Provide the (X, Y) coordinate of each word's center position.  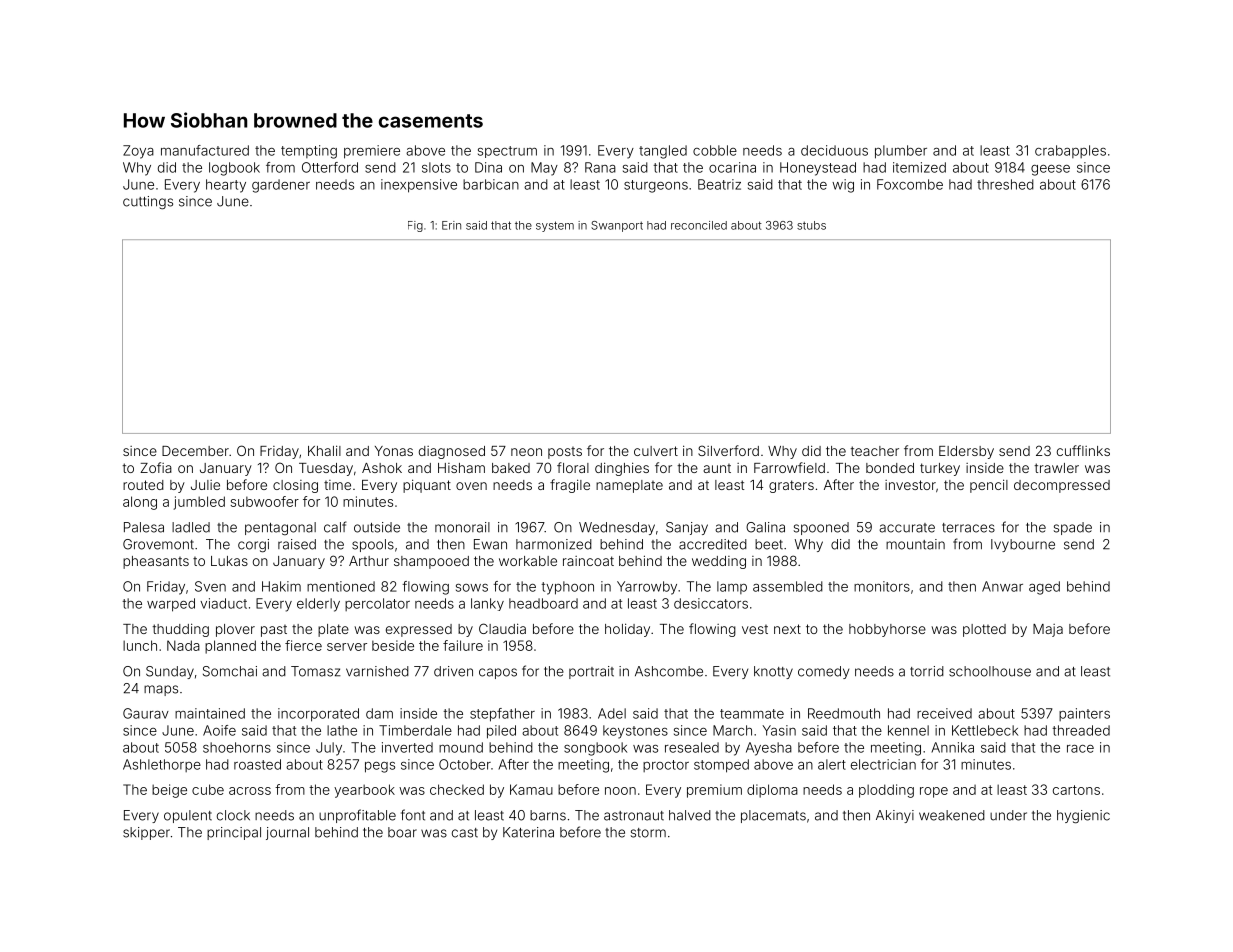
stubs (811, 225)
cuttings (148, 203)
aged (1044, 588)
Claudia (502, 628)
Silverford (728, 450)
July (329, 749)
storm (648, 833)
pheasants (156, 562)
